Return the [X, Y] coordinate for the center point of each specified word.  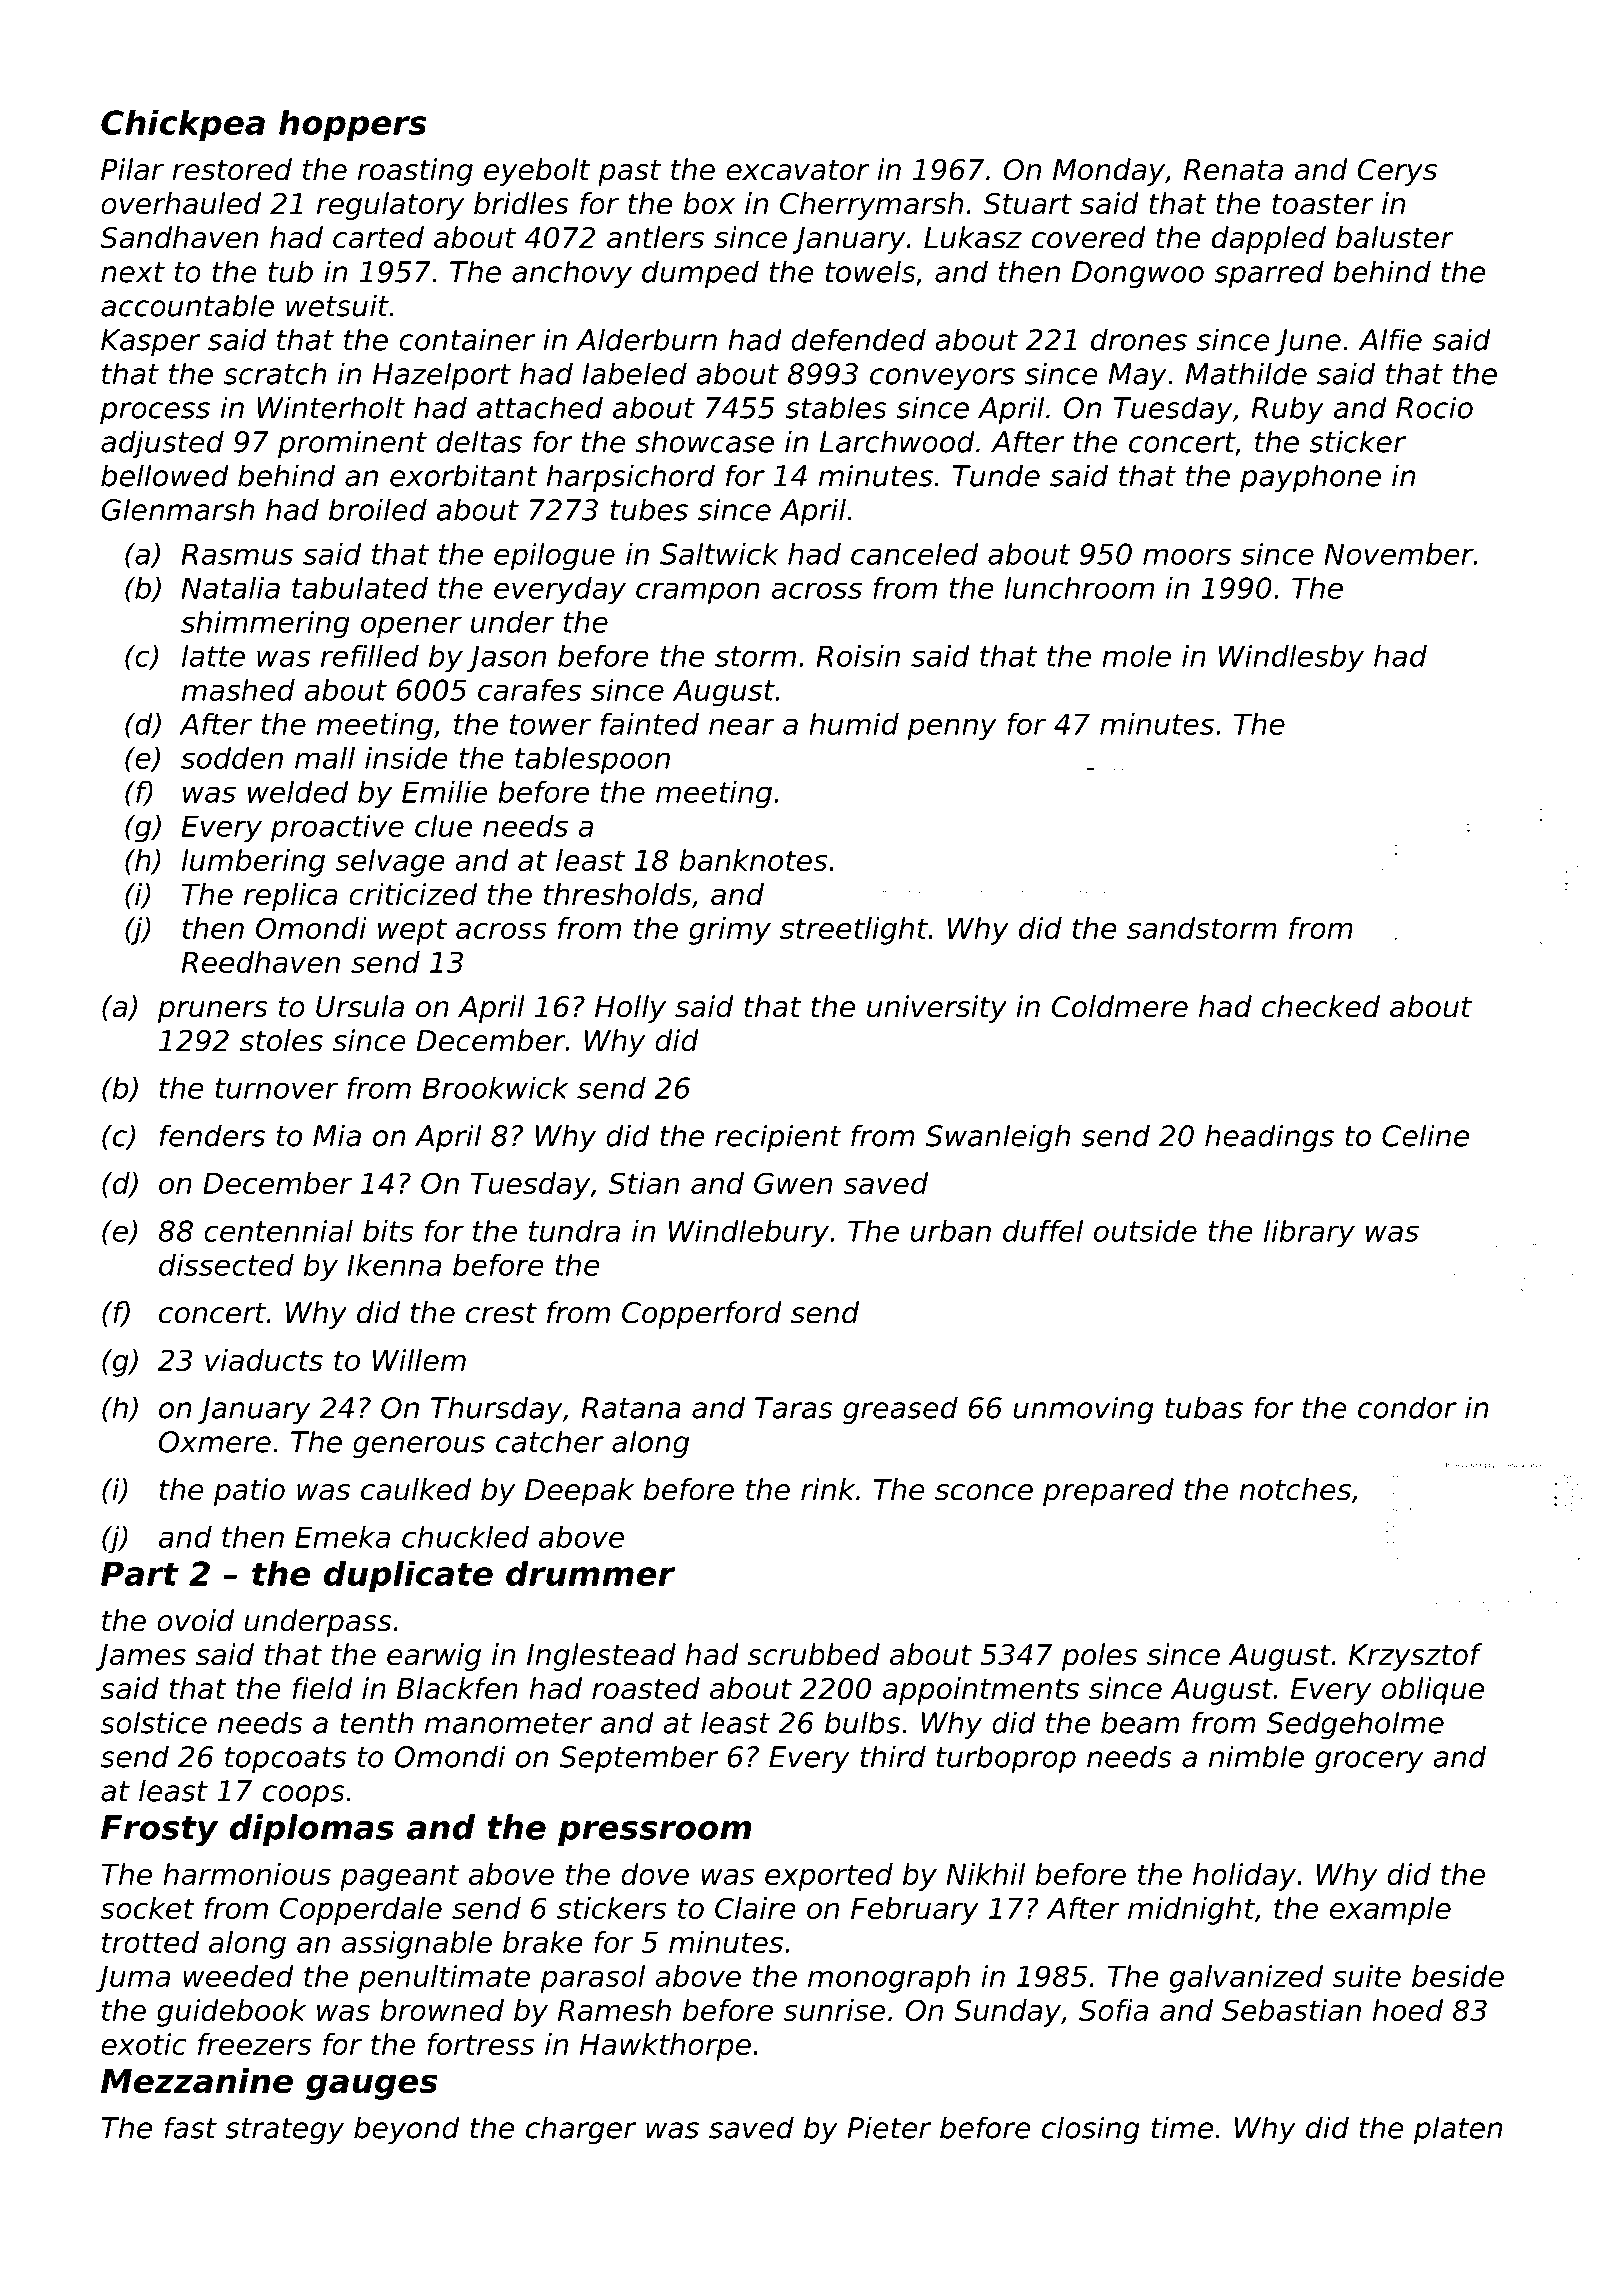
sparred [1269, 274]
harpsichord [631, 478]
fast [190, 2127]
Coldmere [1120, 1006]
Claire [755, 1908]
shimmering [265, 625]
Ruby [1287, 410]
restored [232, 169]
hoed [1408, 2010]
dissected [226, 1265]
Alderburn [646, 339]
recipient [778, 1138]
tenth [376, 1722]
